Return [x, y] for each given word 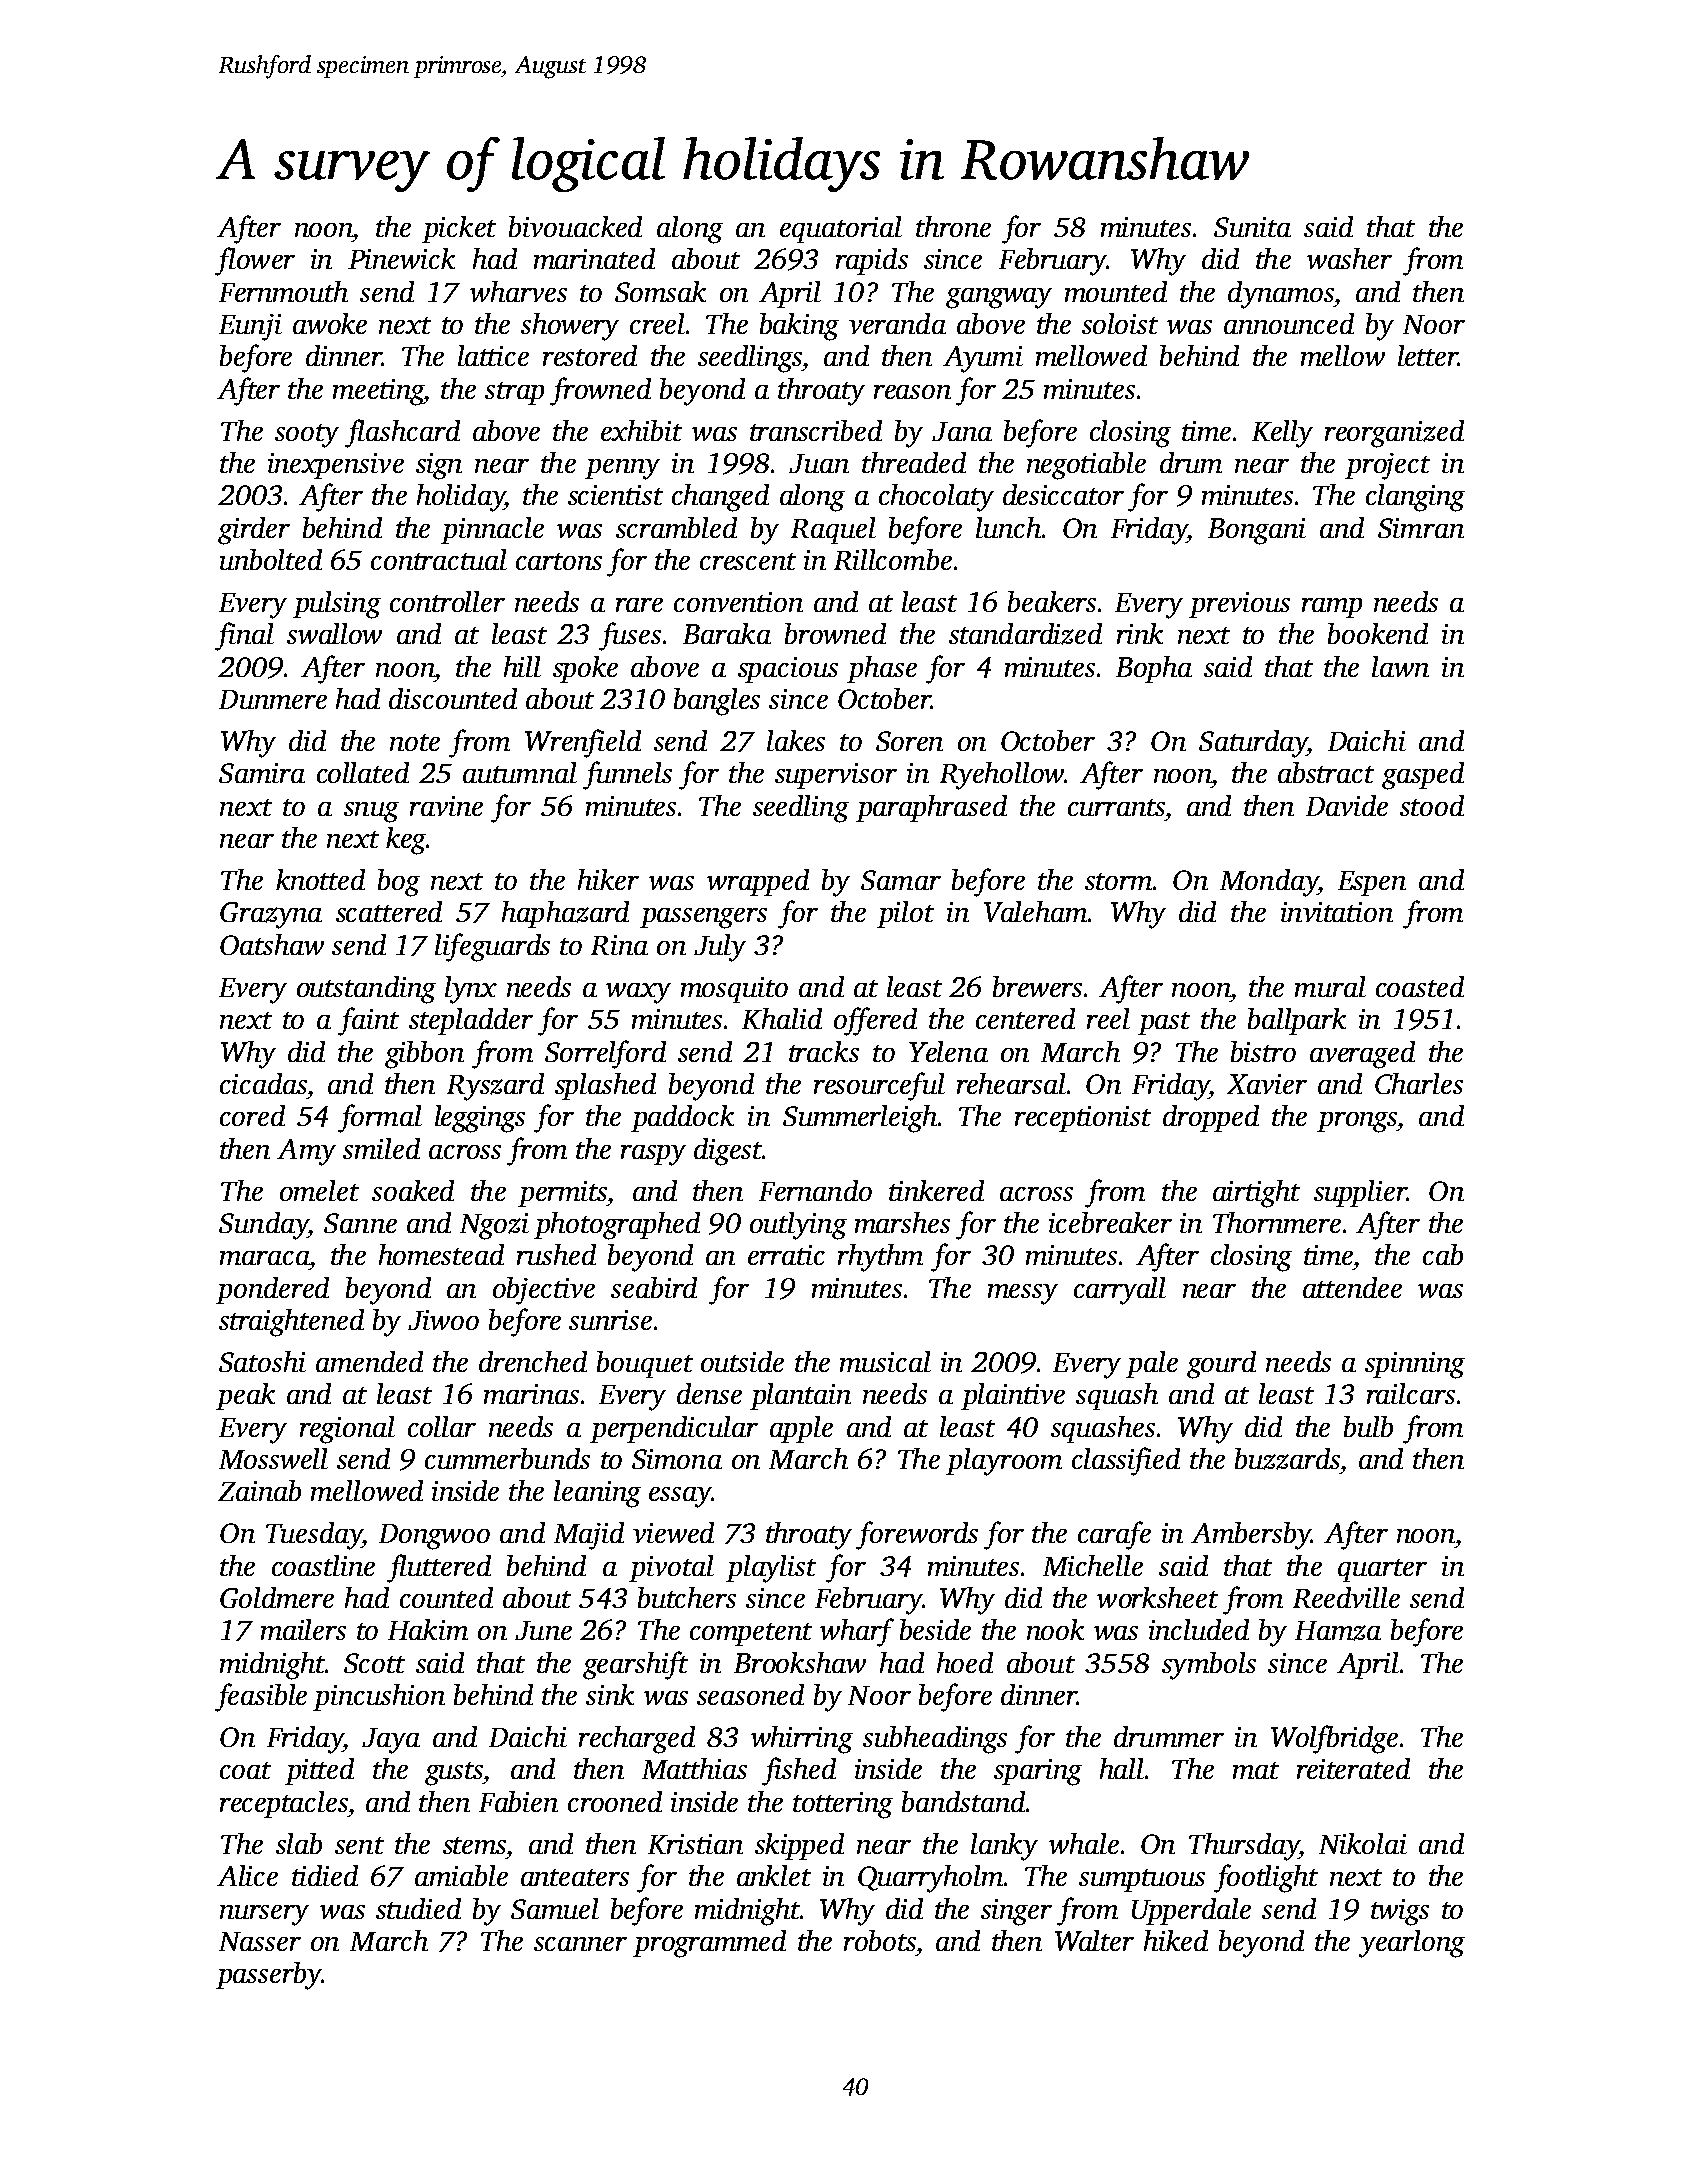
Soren [909, 741]
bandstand [963, 1801]
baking [799, 327]
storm [1118, 881]
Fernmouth [283, 291]
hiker [608, 879]
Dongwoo [434, 1537]
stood [1432, 805]
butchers [687, 1597]
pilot [905, 914]
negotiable [1086, 466]
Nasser [260, 1941]
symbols [1209, 1666]
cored [252, 1115]
